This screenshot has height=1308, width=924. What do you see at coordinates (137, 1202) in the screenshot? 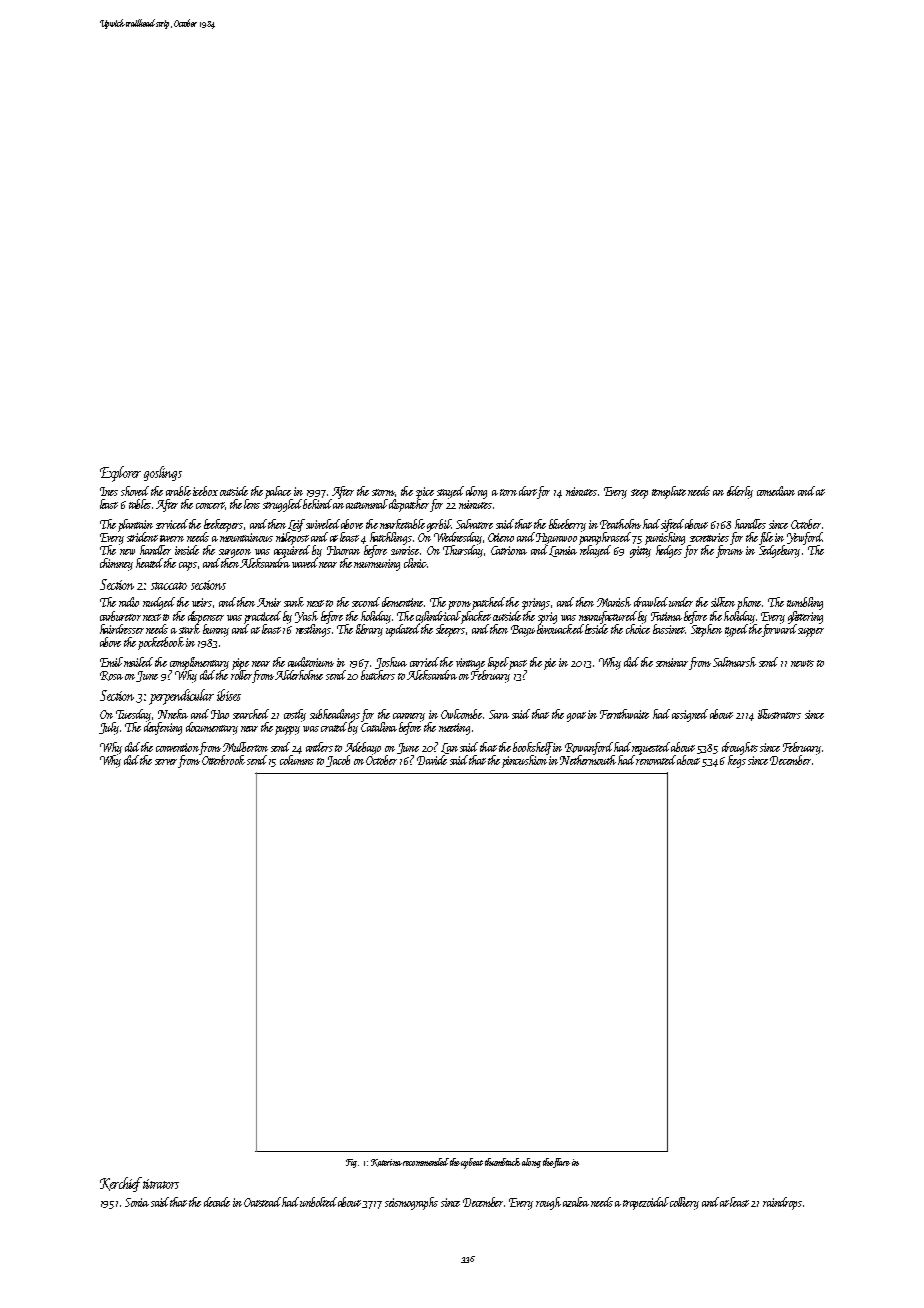
I see `Sonia` at bounding box center [137, 1202].
